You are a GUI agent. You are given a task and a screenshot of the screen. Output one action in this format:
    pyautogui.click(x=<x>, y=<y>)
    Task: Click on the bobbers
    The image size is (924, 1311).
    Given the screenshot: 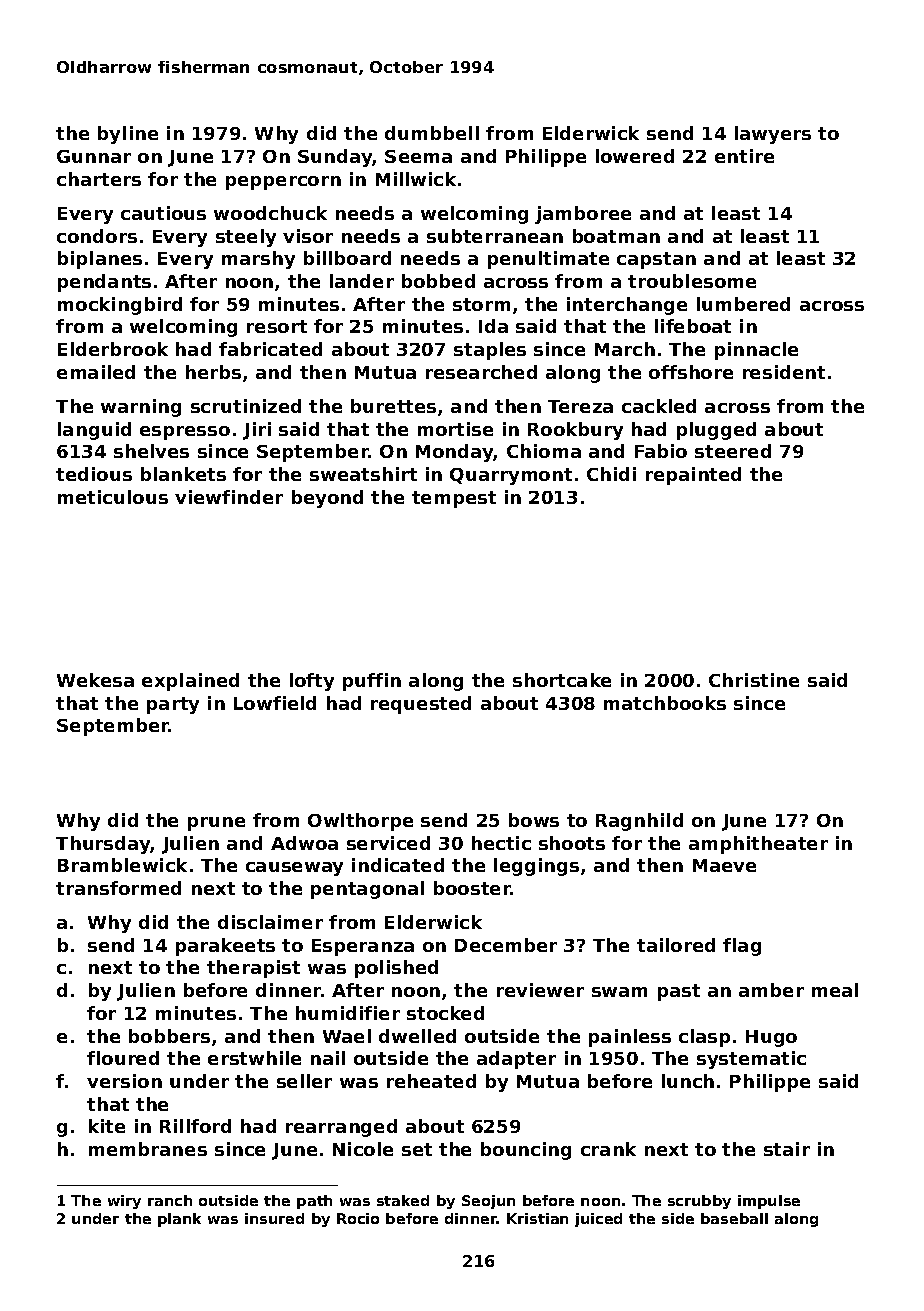 What is the action you would take?
    pyautogui.click(x=169, y=1036)
